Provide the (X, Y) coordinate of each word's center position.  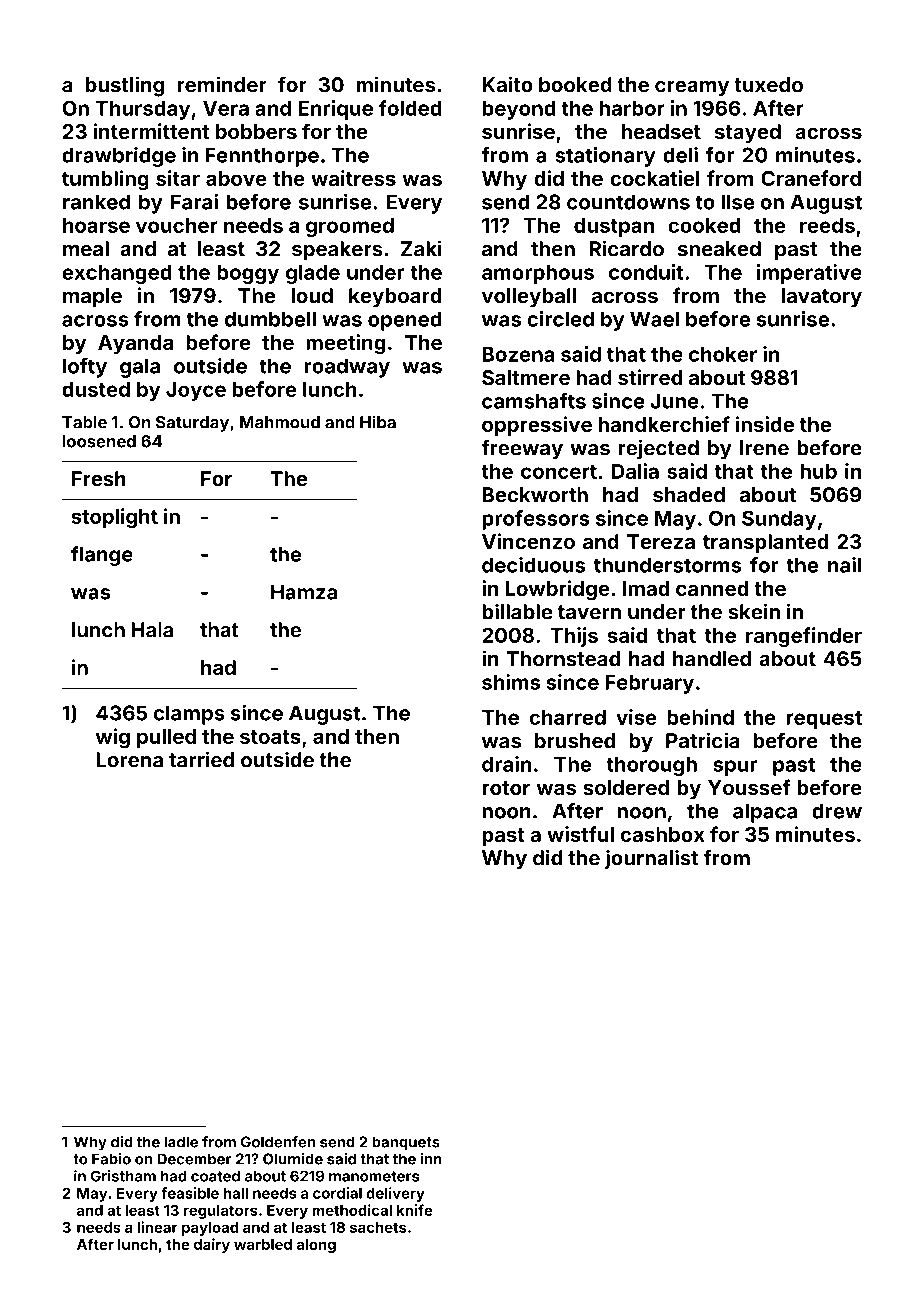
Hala (152, 630)
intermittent (151, 131)
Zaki (421, 248)
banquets (406, 1143)
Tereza (661, 541)
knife (415, 1210)
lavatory (822, 297)
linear (157, 1227)
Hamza (304, 592)
